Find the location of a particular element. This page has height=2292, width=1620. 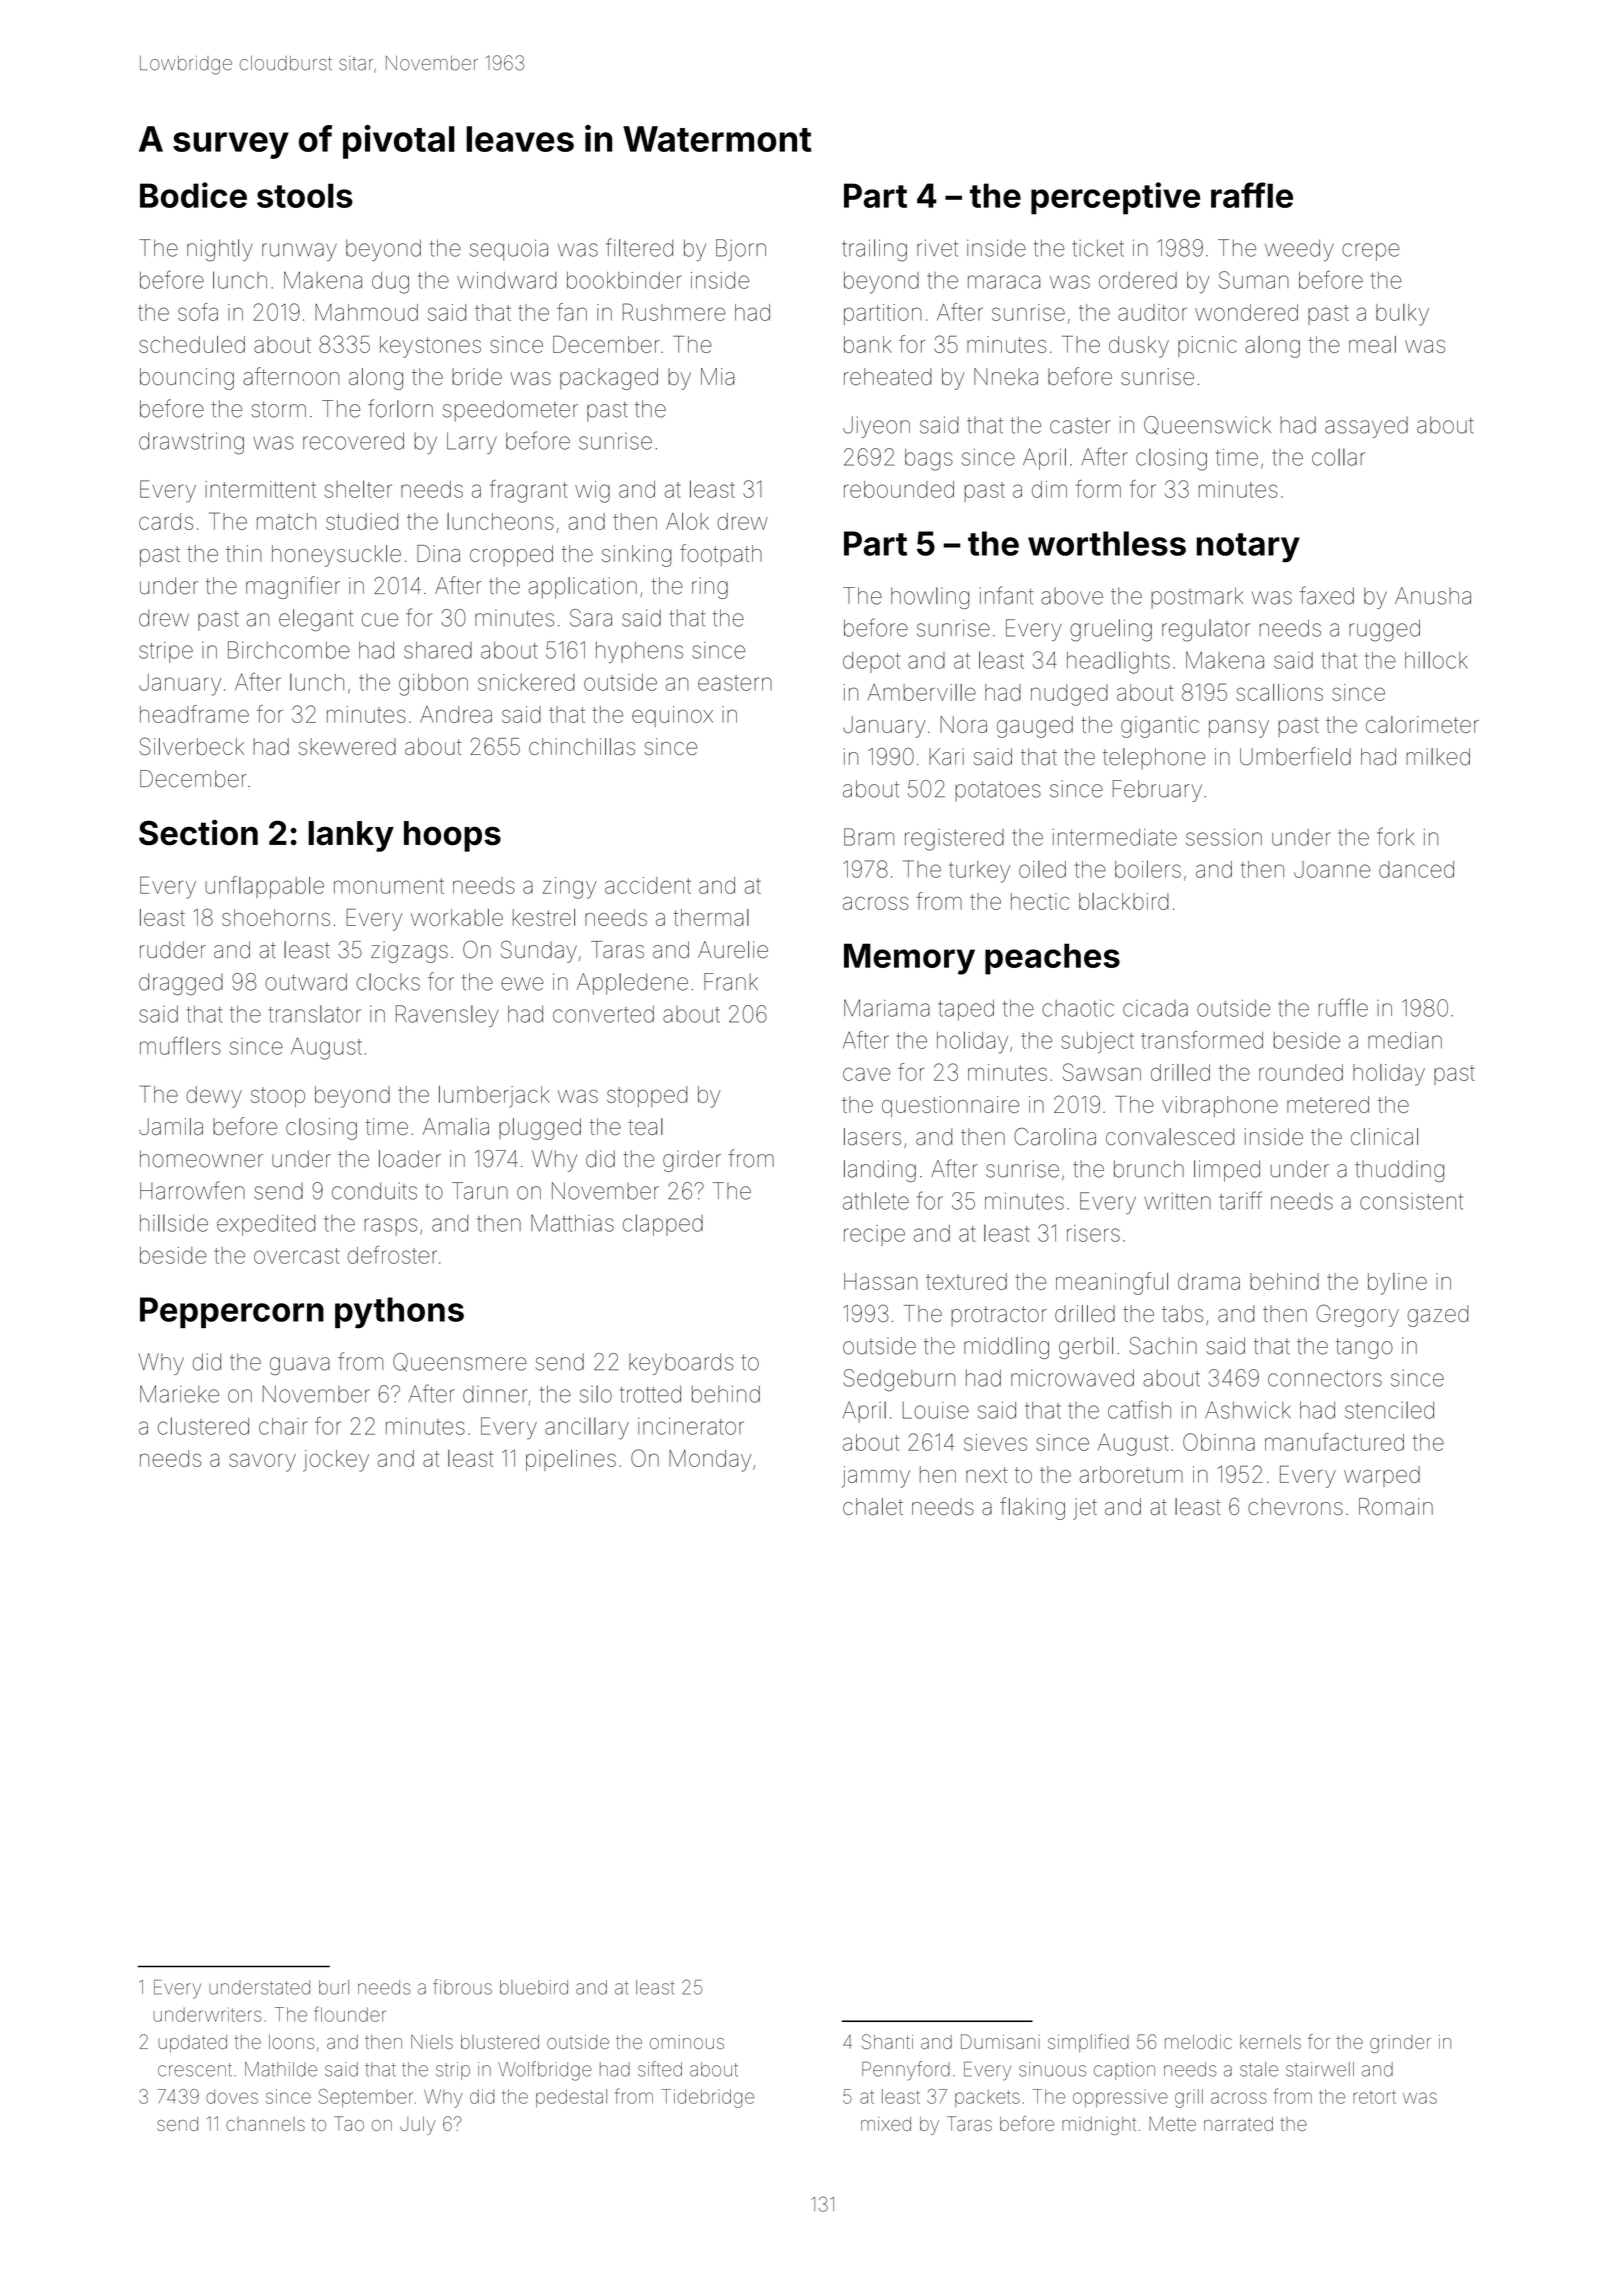

Hassan is located at coordinates (881, 1281).
